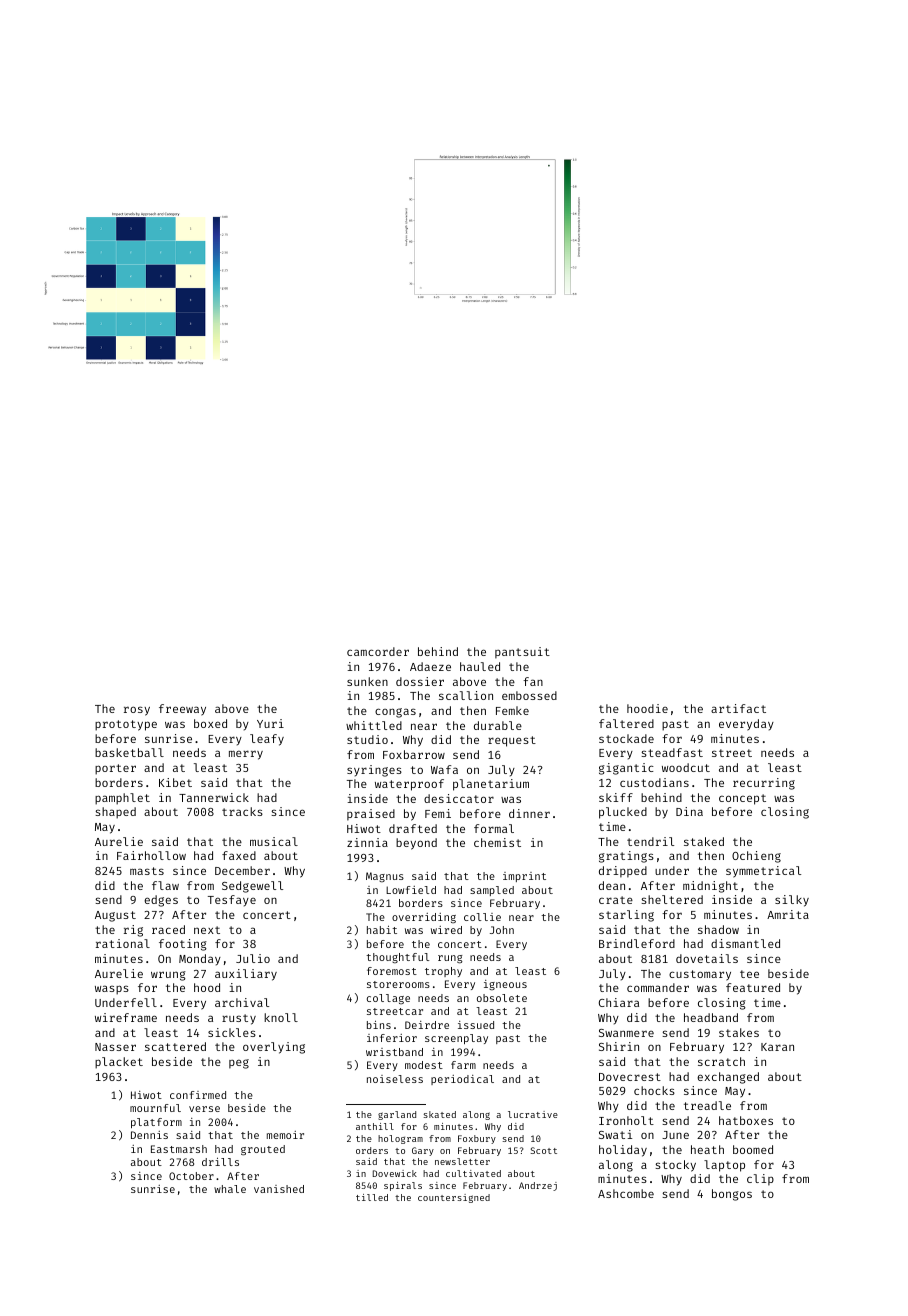 Image resolution: width=908 pixels, height=1316 pixels. What do you see at coordinates (274, 1048) in the screenshot?
I see `overlying` at bounding box center [274, 1048].
